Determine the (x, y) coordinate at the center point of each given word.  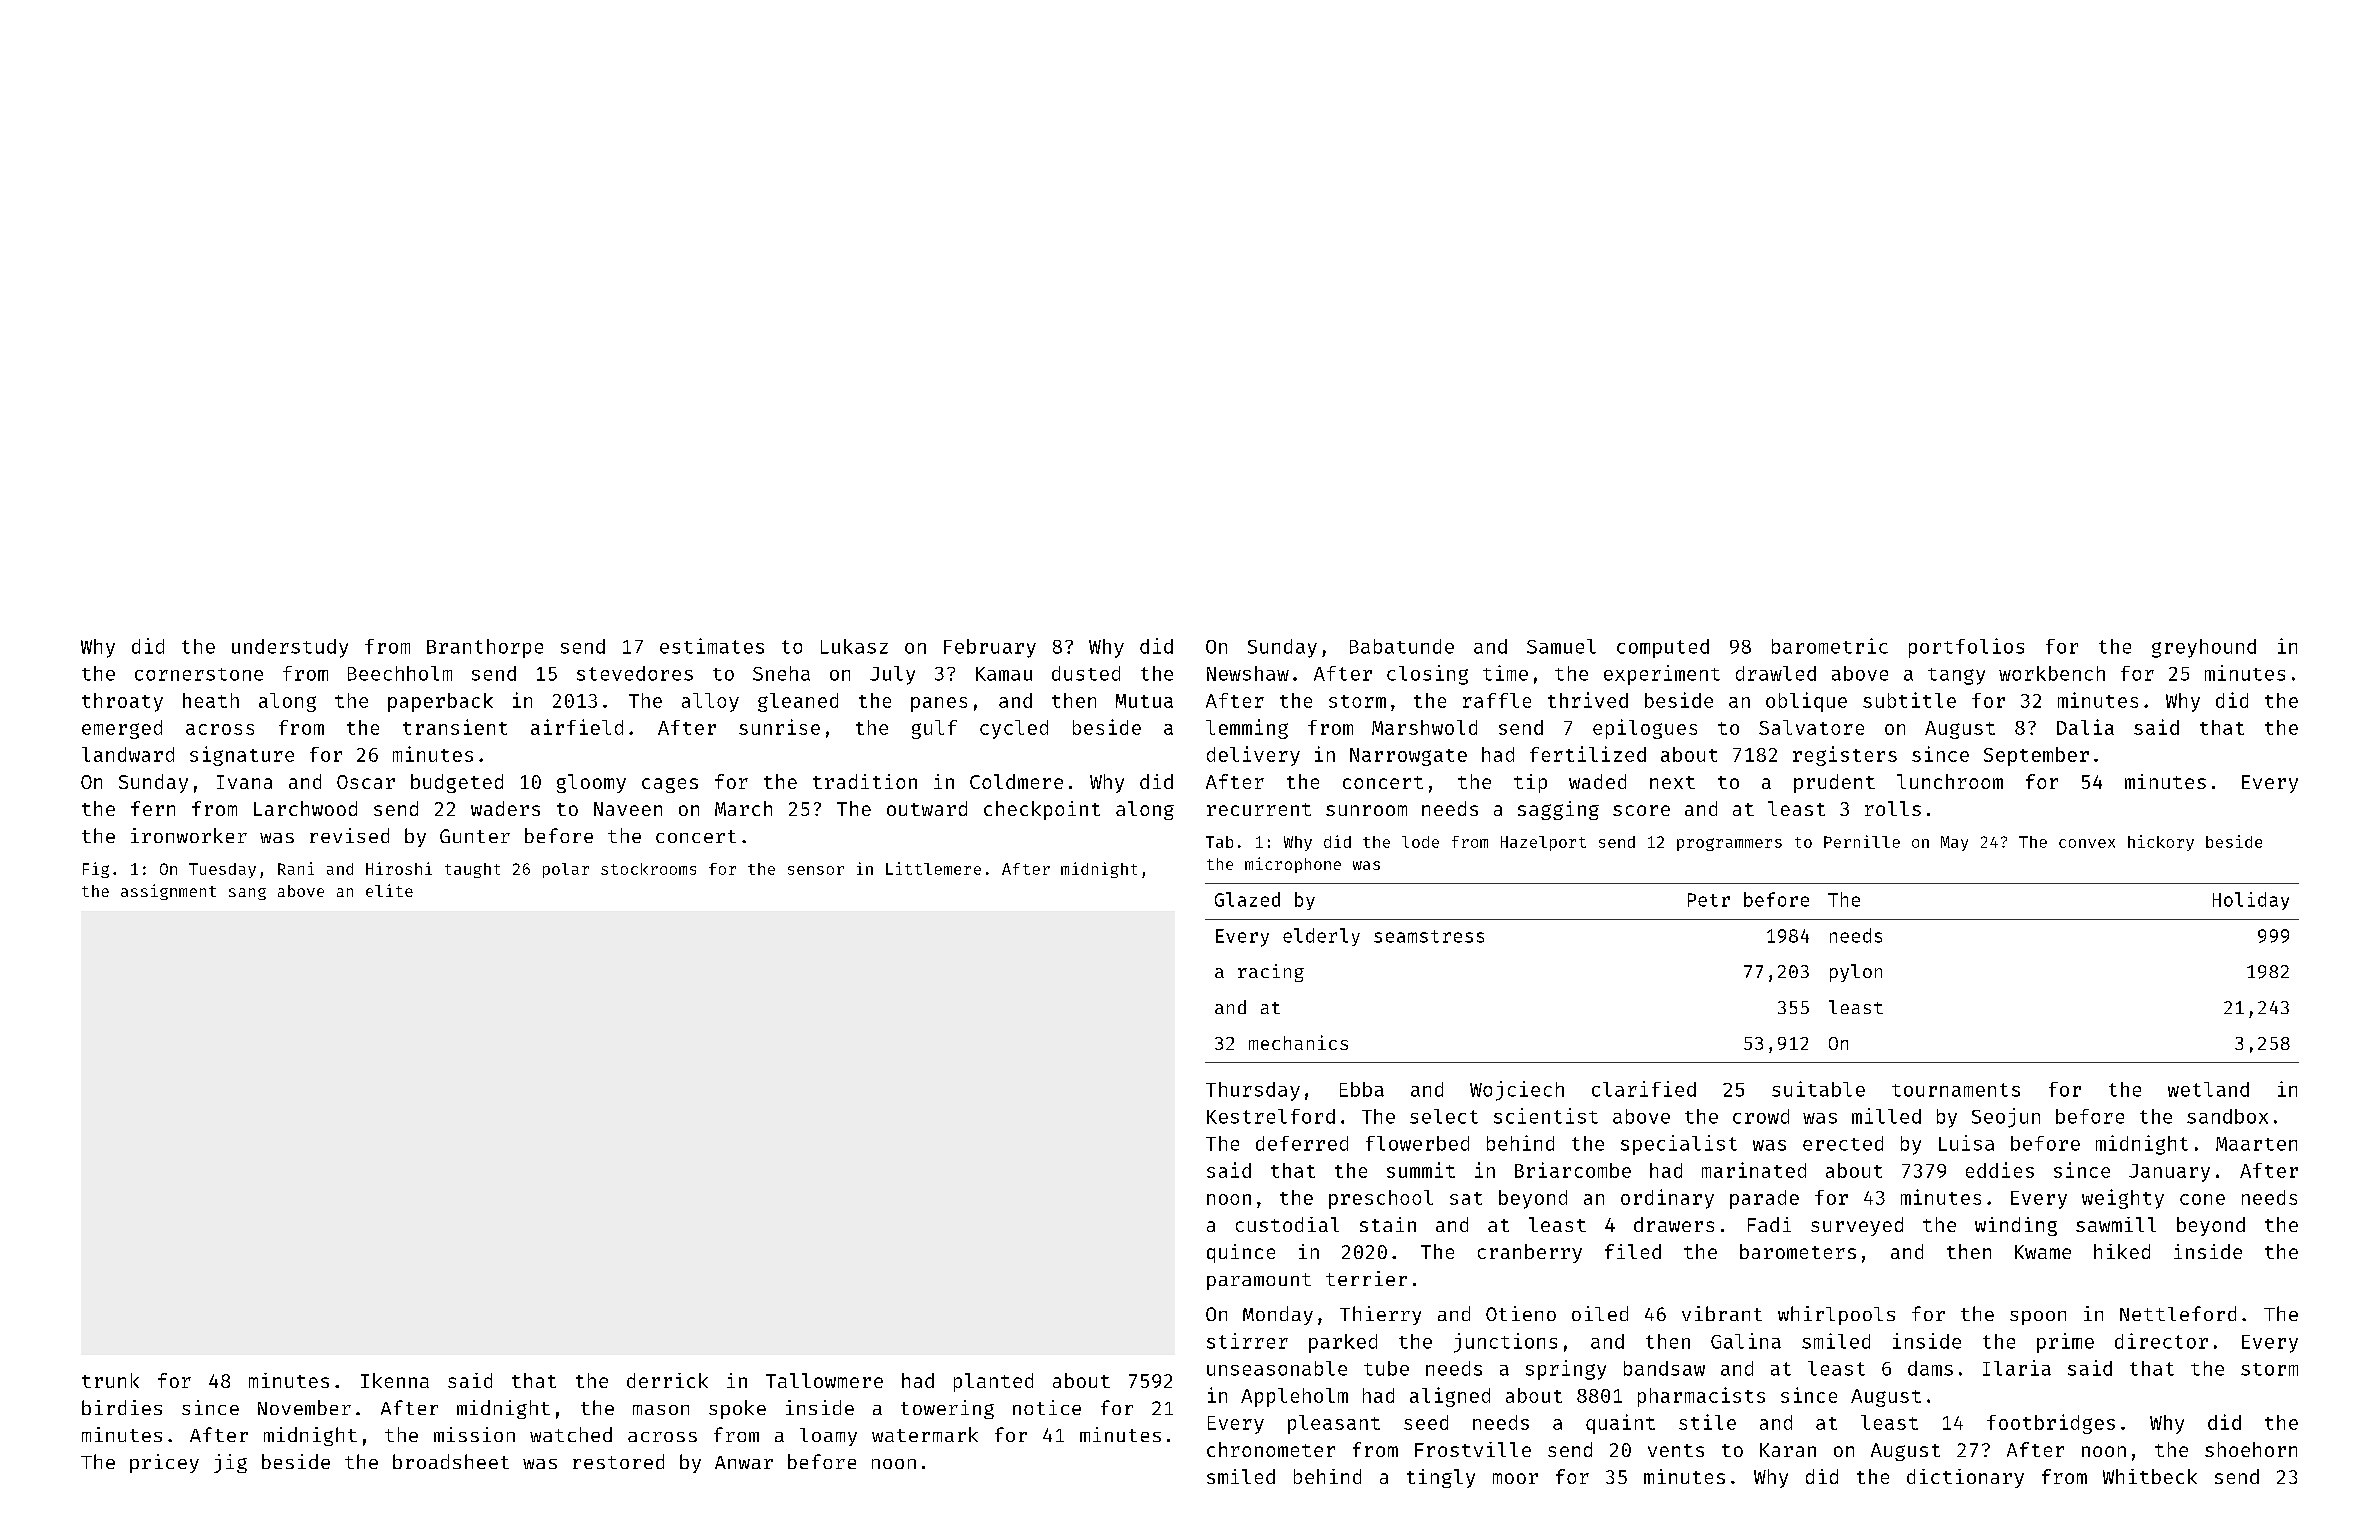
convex (2087, 843)
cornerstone (199, 674)
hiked (2122, 1251)
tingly (1441, 1478)
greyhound (2204, 648)
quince (1241, 1253)
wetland (2208, 1089)
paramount (1259, 1281)
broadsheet (451, 1461)
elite (389, 890)
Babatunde (1402, 646)
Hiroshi (399, 868)
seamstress (1429, 936)
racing (1271, 973)
